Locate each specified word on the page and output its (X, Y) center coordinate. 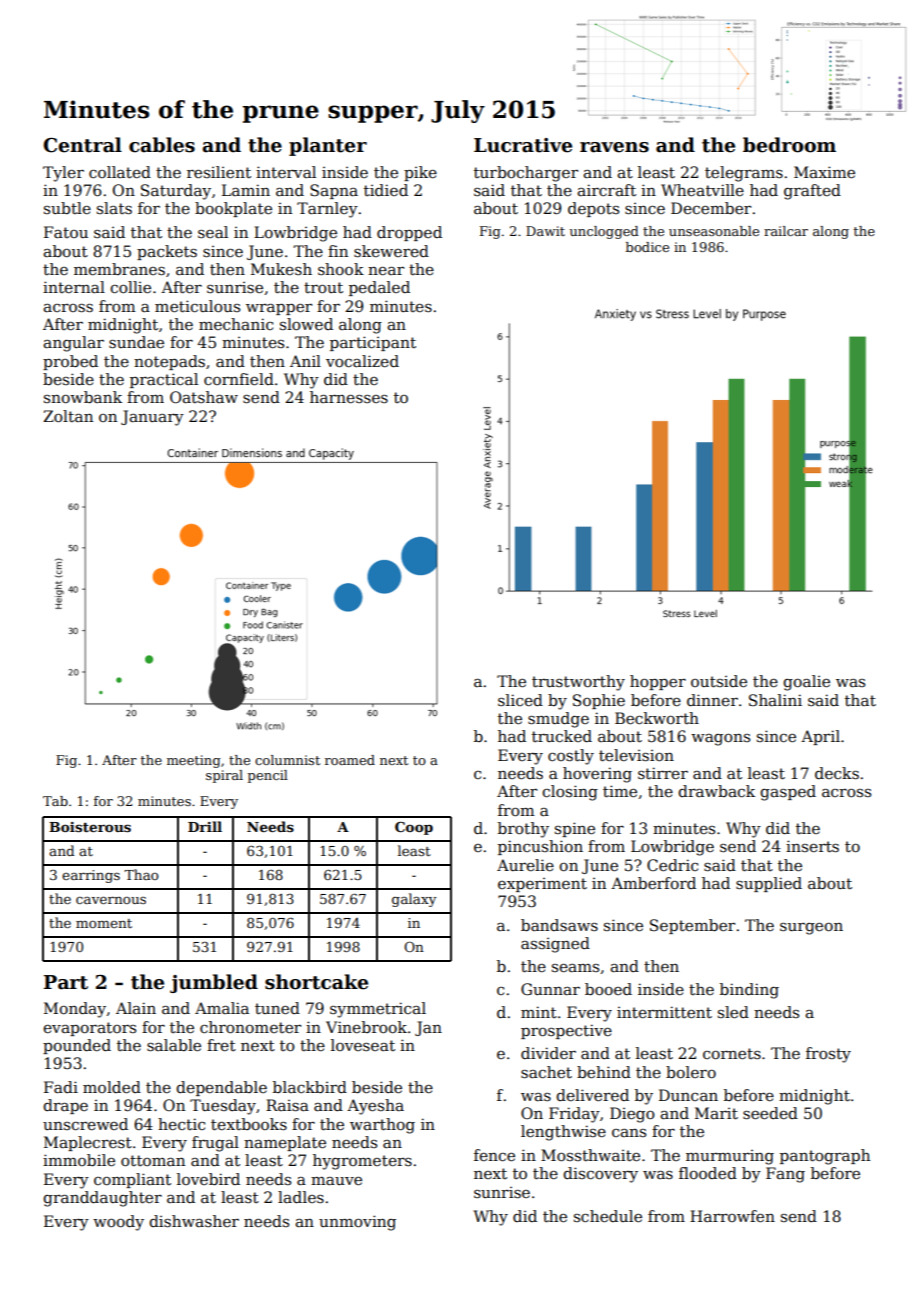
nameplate (285, 1143)
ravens (614, 147)
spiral (224, 776)
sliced (520, 700)
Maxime (824, 172)
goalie (806, 683)
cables (162, 145)
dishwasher (194, 1221)
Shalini (775, 700)
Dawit (545, 231)
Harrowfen (732, 1216)
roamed (350, 760)
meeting (194, 761)
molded (112, 1087)
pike (420, 173)
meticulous (197, 306)
